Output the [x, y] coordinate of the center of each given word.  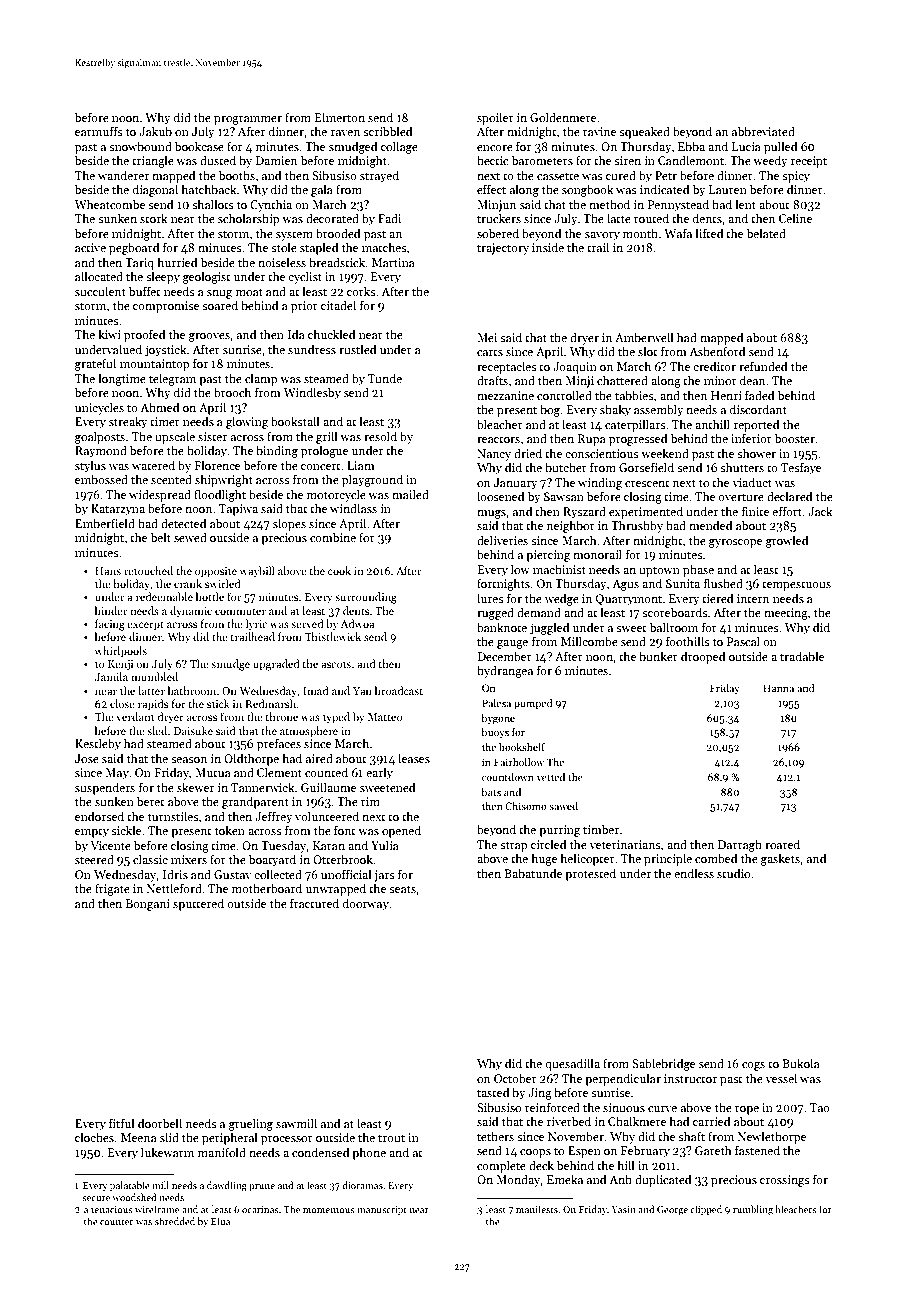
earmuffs [98, 131]
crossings [784, 1181]
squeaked [644, 132]
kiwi [109, 334]
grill [326, 437]
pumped [533, 704]
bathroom [191, 690]
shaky [615, 410]
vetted [551, 777]
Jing [540, 1094]
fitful [121, 1123]
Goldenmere [563, 117]
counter [116, 1222]
